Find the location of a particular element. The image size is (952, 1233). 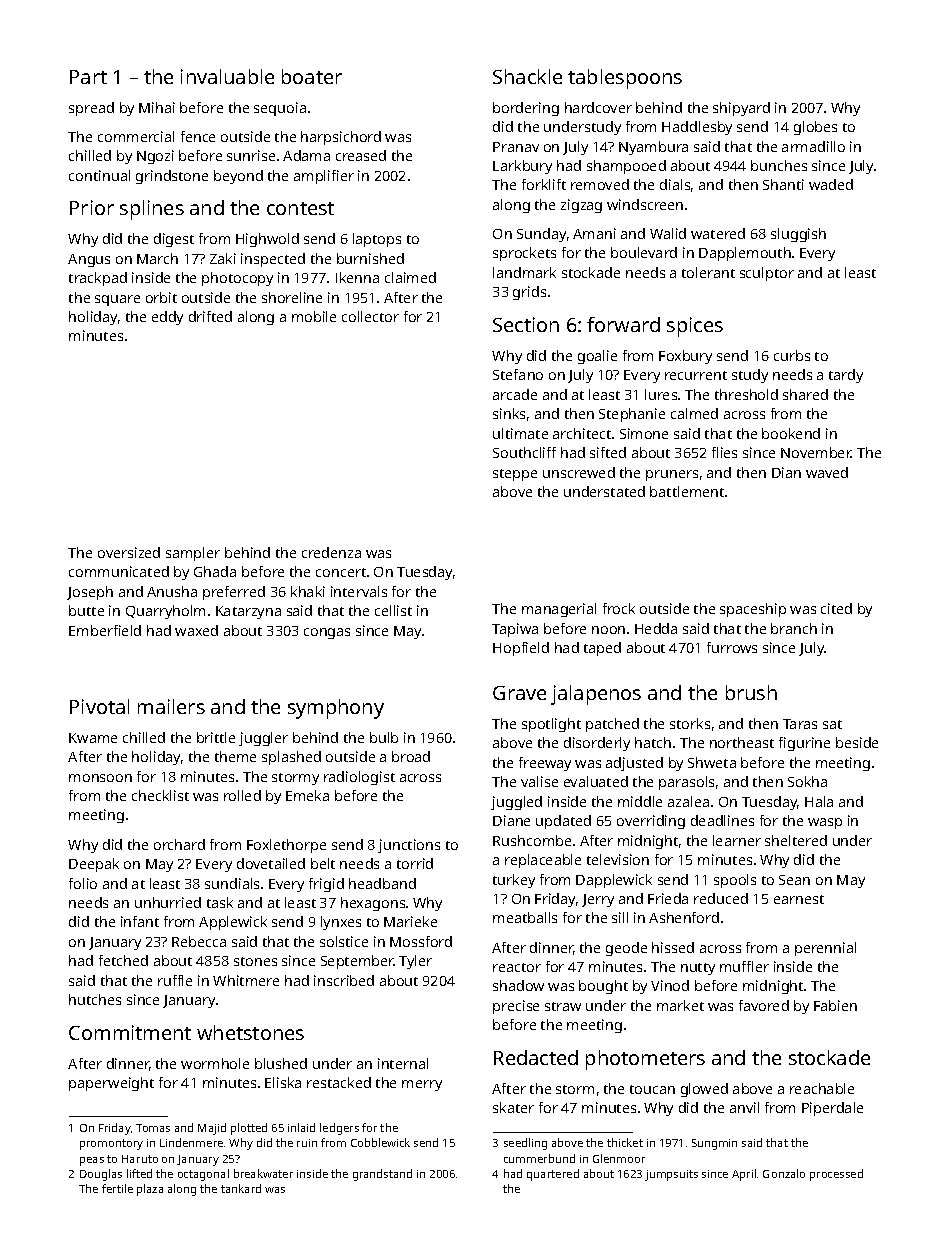

tablespoons is located at coordinates (625, 79).
